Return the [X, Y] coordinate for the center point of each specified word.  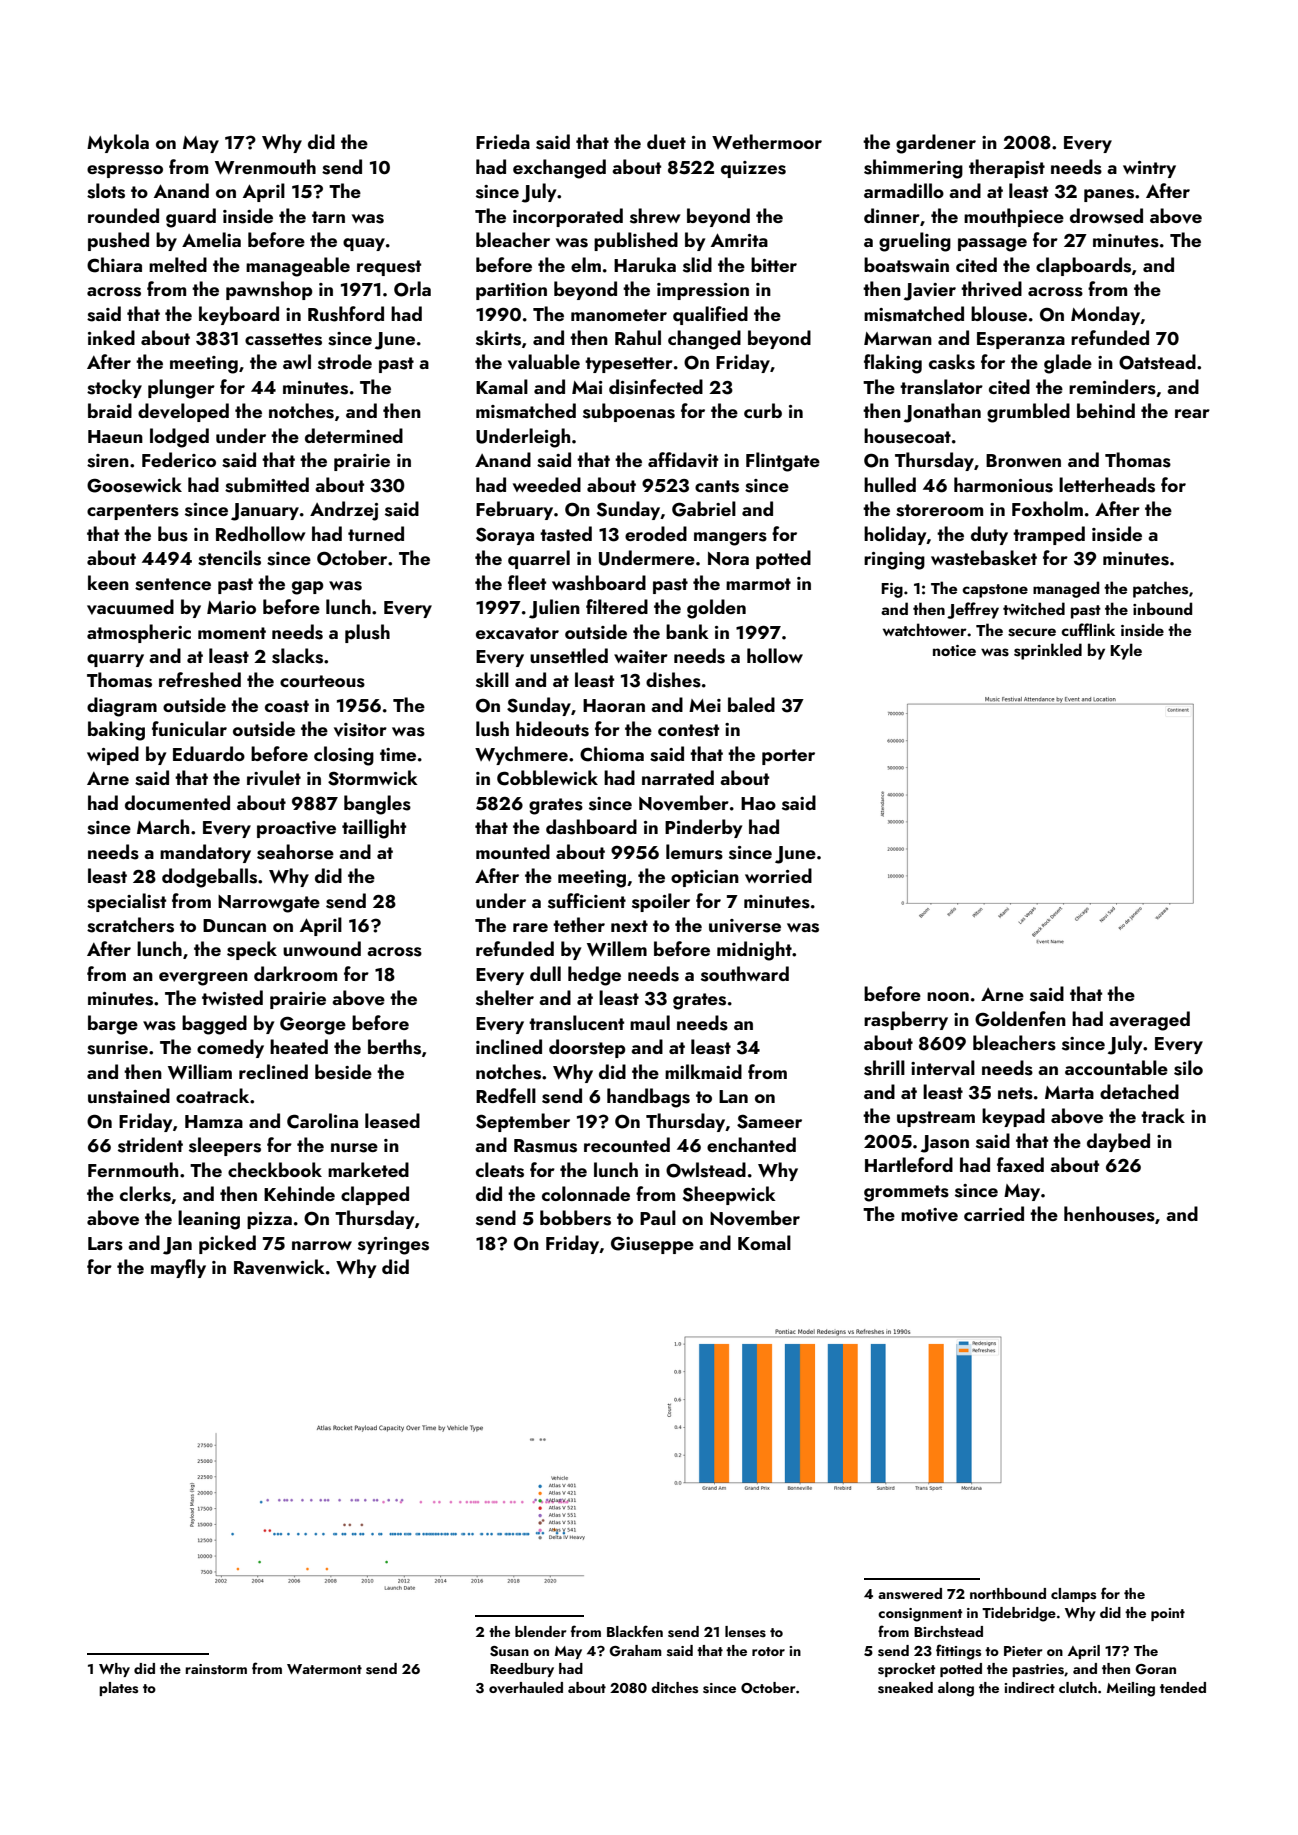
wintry [1149, 169]
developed [183, 412]
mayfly [178, 1268]
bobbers [575, 1218]
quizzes [753, 169]
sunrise [117, 1048]
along [956, 1689]
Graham [635, 1651]
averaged [1149, 1021]
